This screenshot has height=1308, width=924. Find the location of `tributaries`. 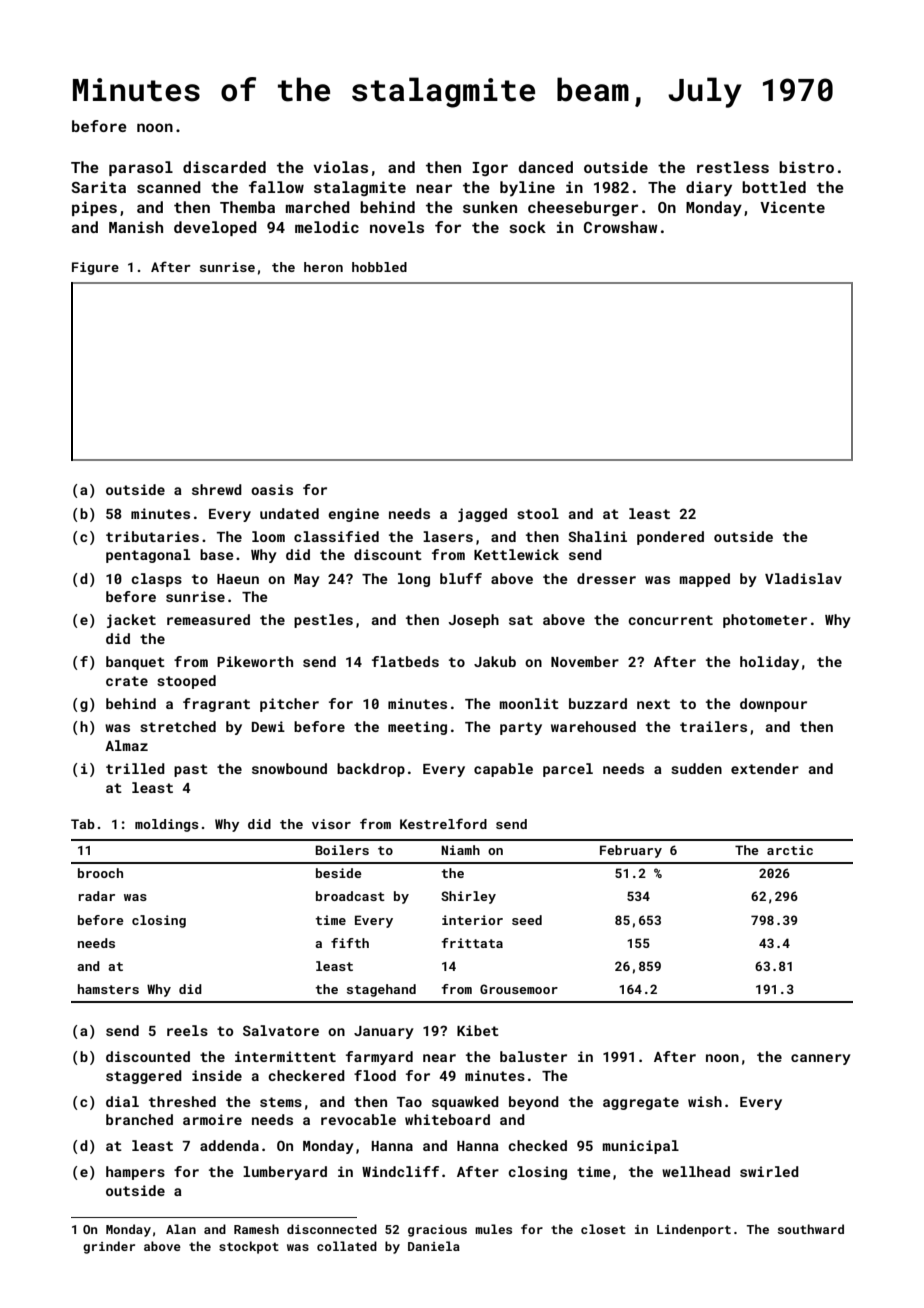

tributaries is located at coordinates (152, 536).
